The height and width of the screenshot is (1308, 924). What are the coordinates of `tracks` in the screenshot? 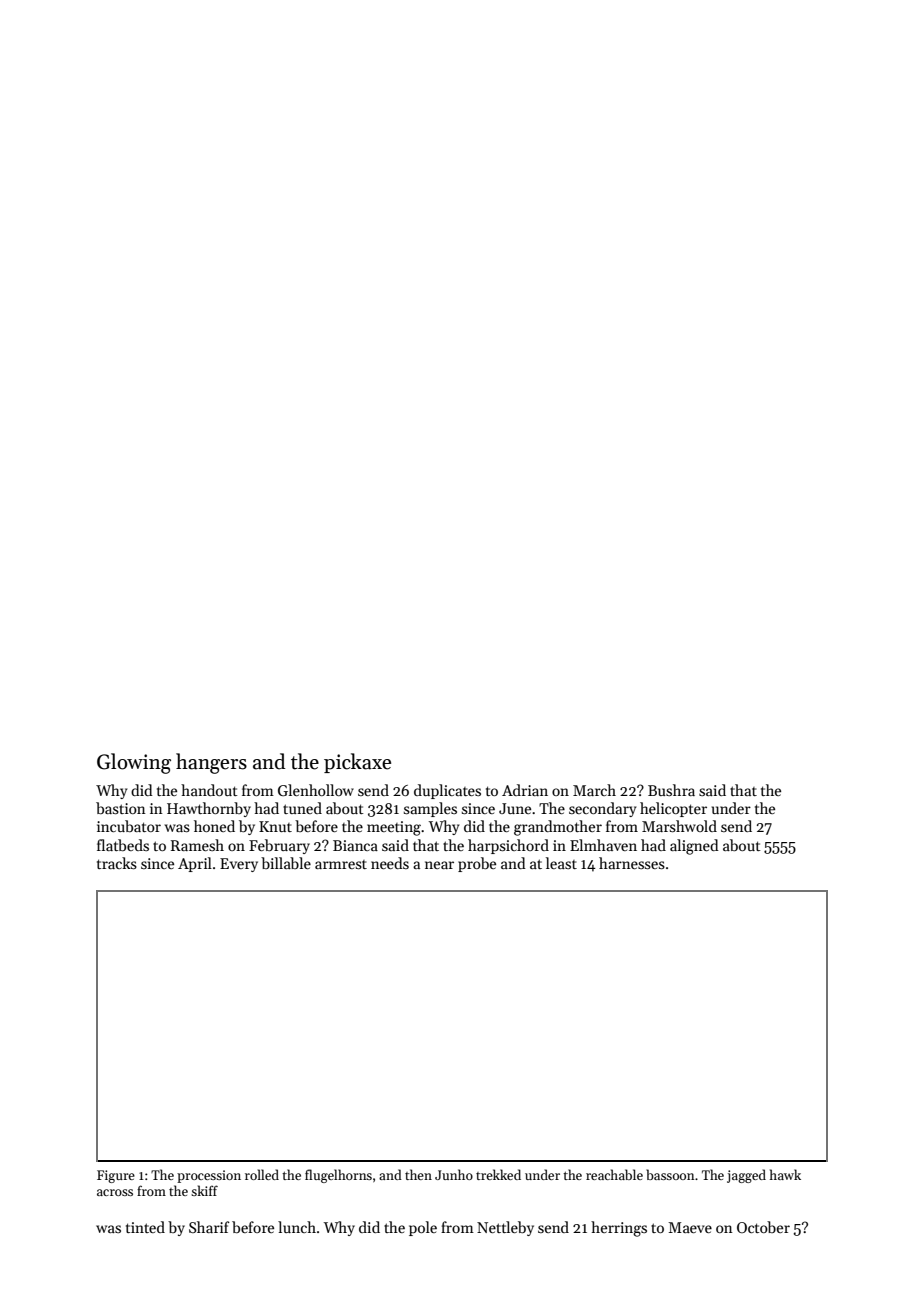 It's located at (117, 863).
